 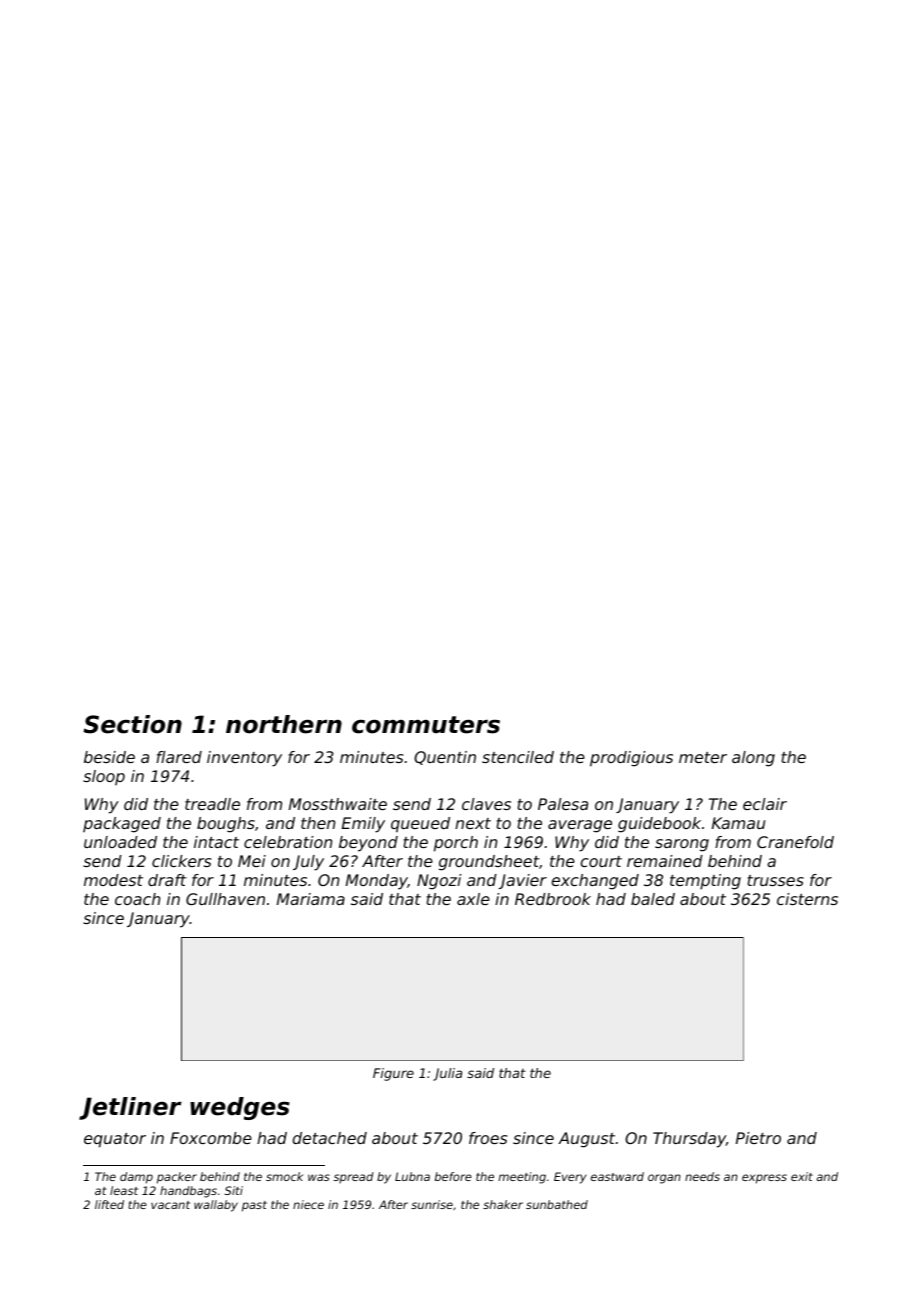 I want to click on intact, so click(x=216, y=842).
